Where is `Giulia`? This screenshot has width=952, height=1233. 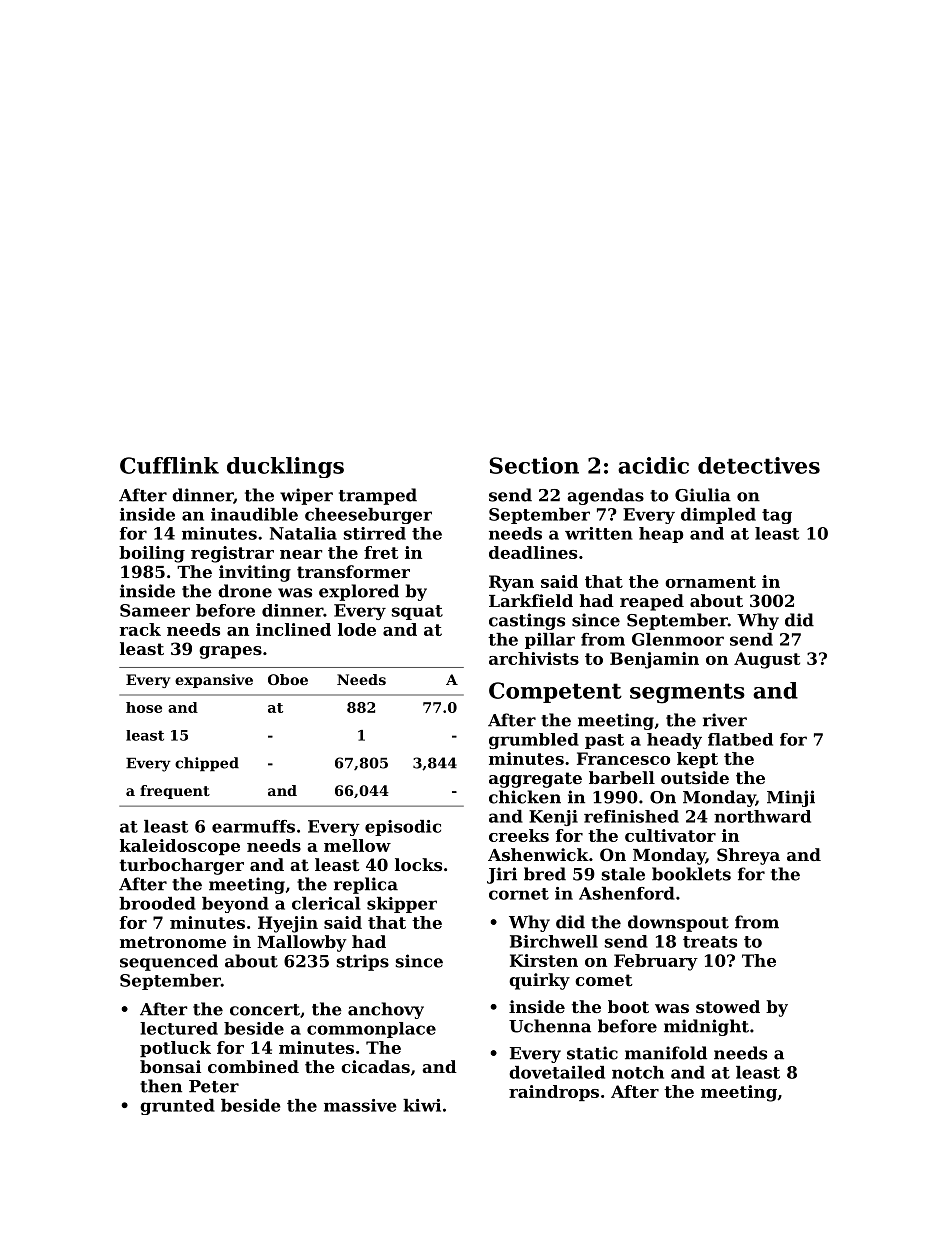 Giulia is located at coordinates (703, 495).
